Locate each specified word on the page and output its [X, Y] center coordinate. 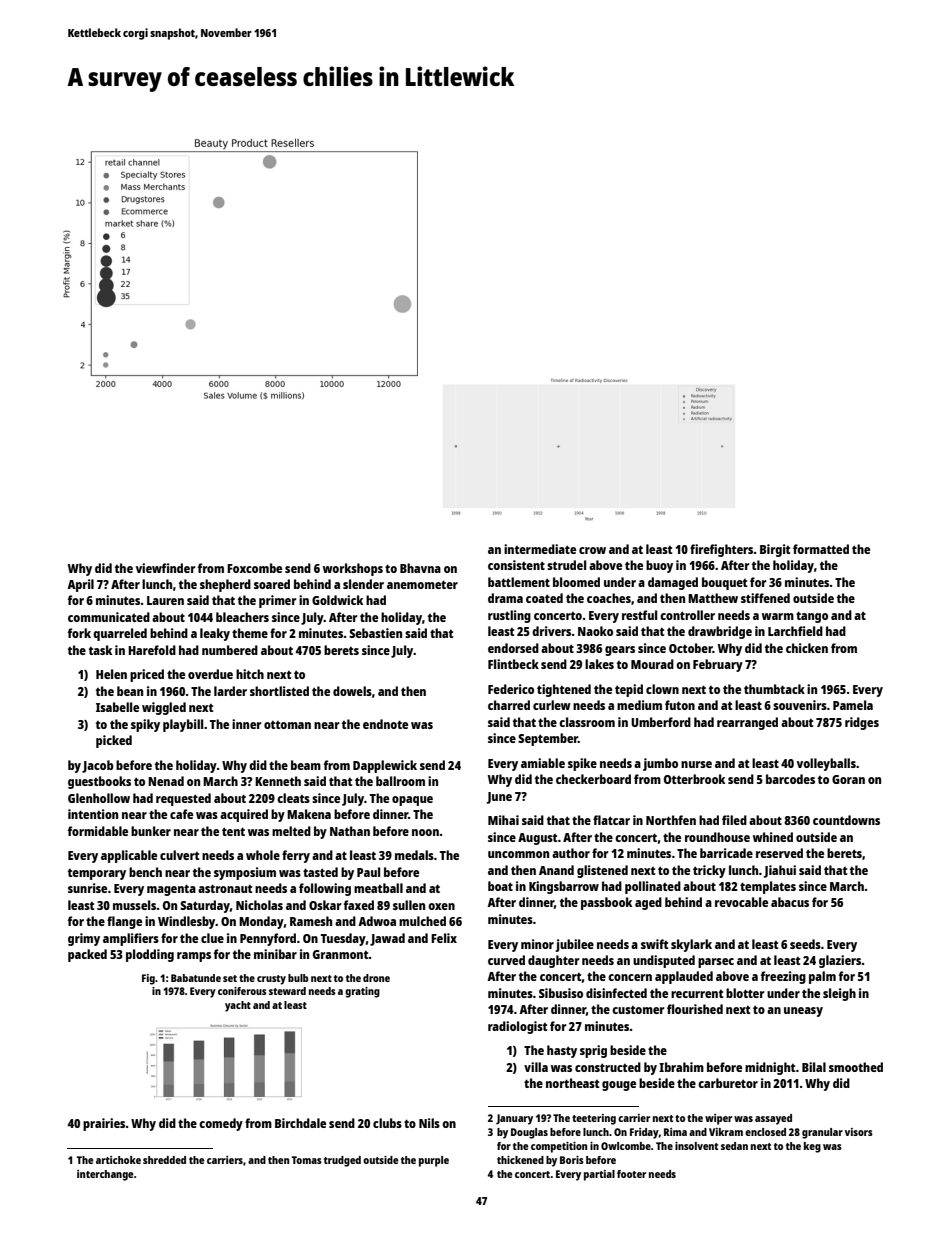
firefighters [722, 550]
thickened [520, 1160]
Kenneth [278, 781]
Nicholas [259, 905]
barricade [726, 853]
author [571, 853]
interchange [105, 1175]
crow [592, 550]
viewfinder [165, 568]
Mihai [503, 820]
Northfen [671, 820]
